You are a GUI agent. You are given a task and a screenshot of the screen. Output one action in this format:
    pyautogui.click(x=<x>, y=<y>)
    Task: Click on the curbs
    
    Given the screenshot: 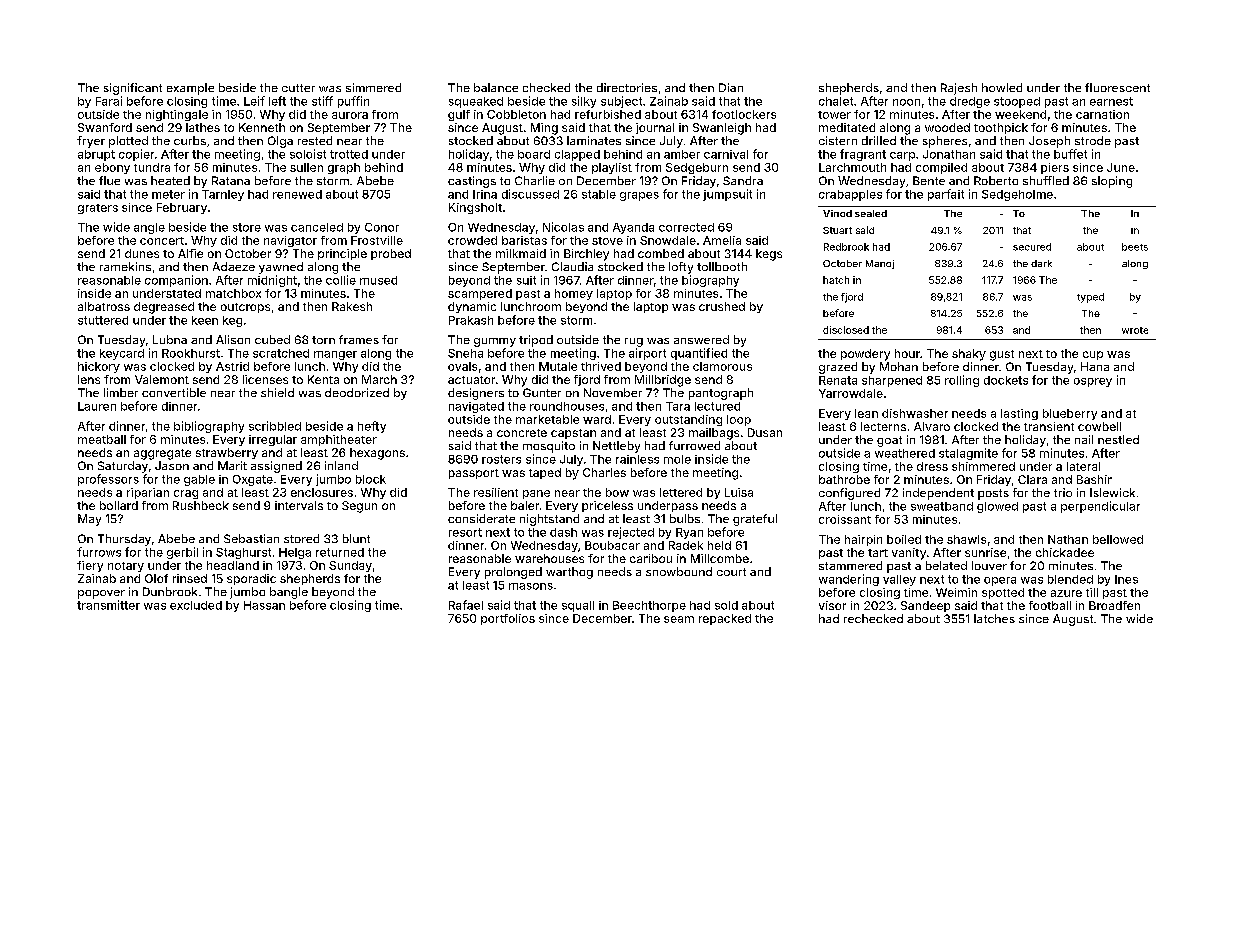 What is the action you would take?
    pyautogui.click(x=190, y=140)
